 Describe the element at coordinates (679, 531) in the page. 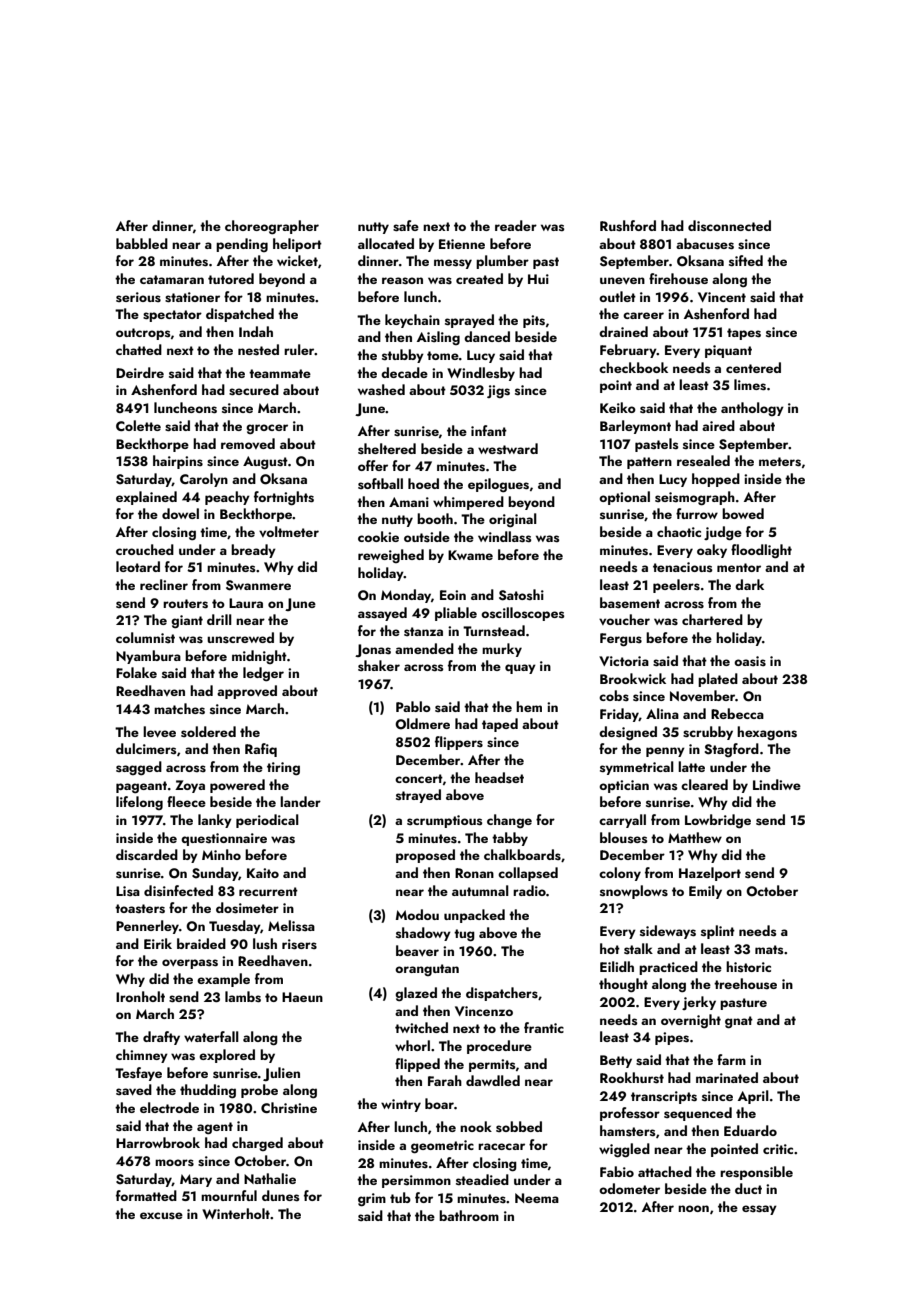

I see `chaotic` at that location.
